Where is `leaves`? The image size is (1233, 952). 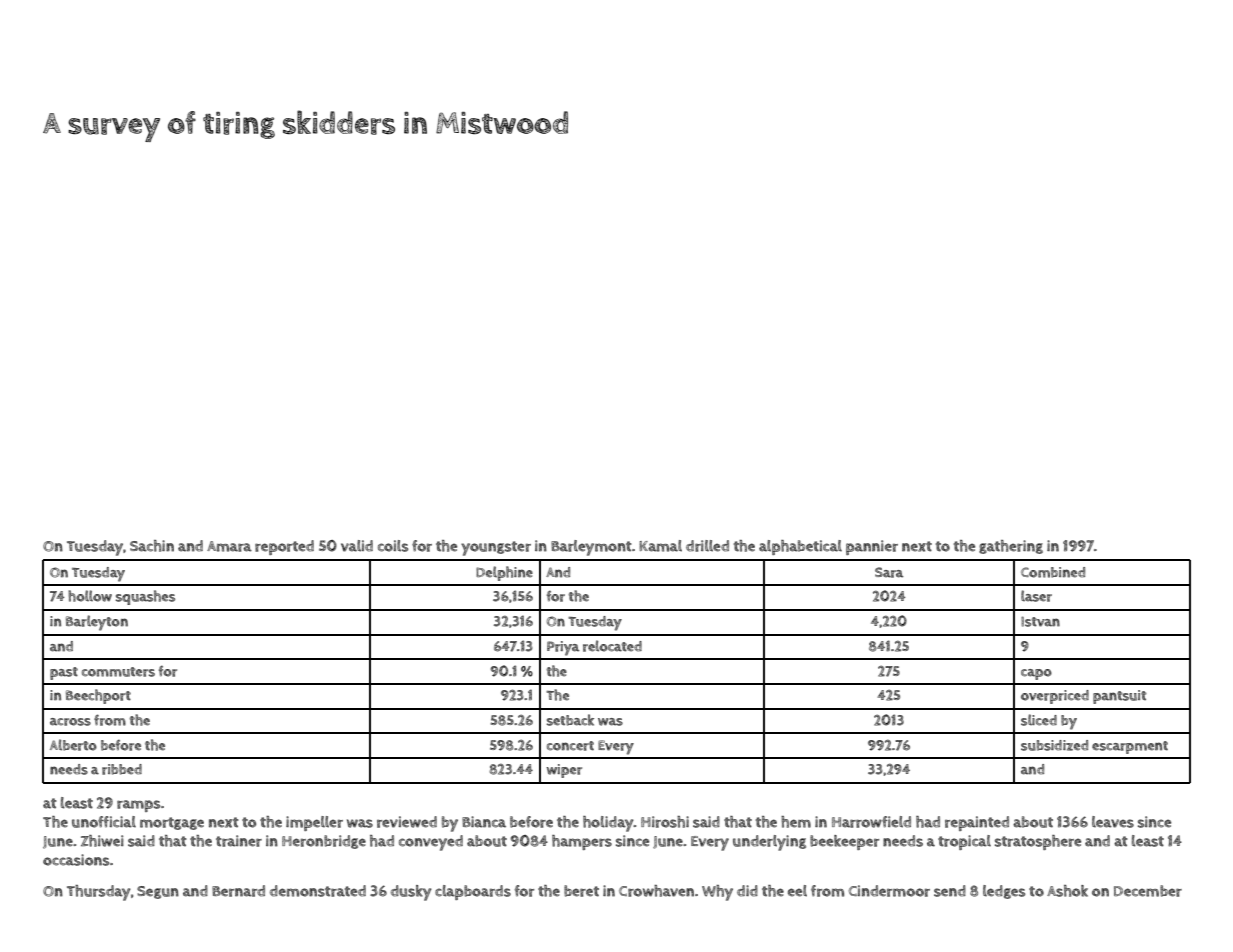
leaves is located at coordinates (1113, 822).
